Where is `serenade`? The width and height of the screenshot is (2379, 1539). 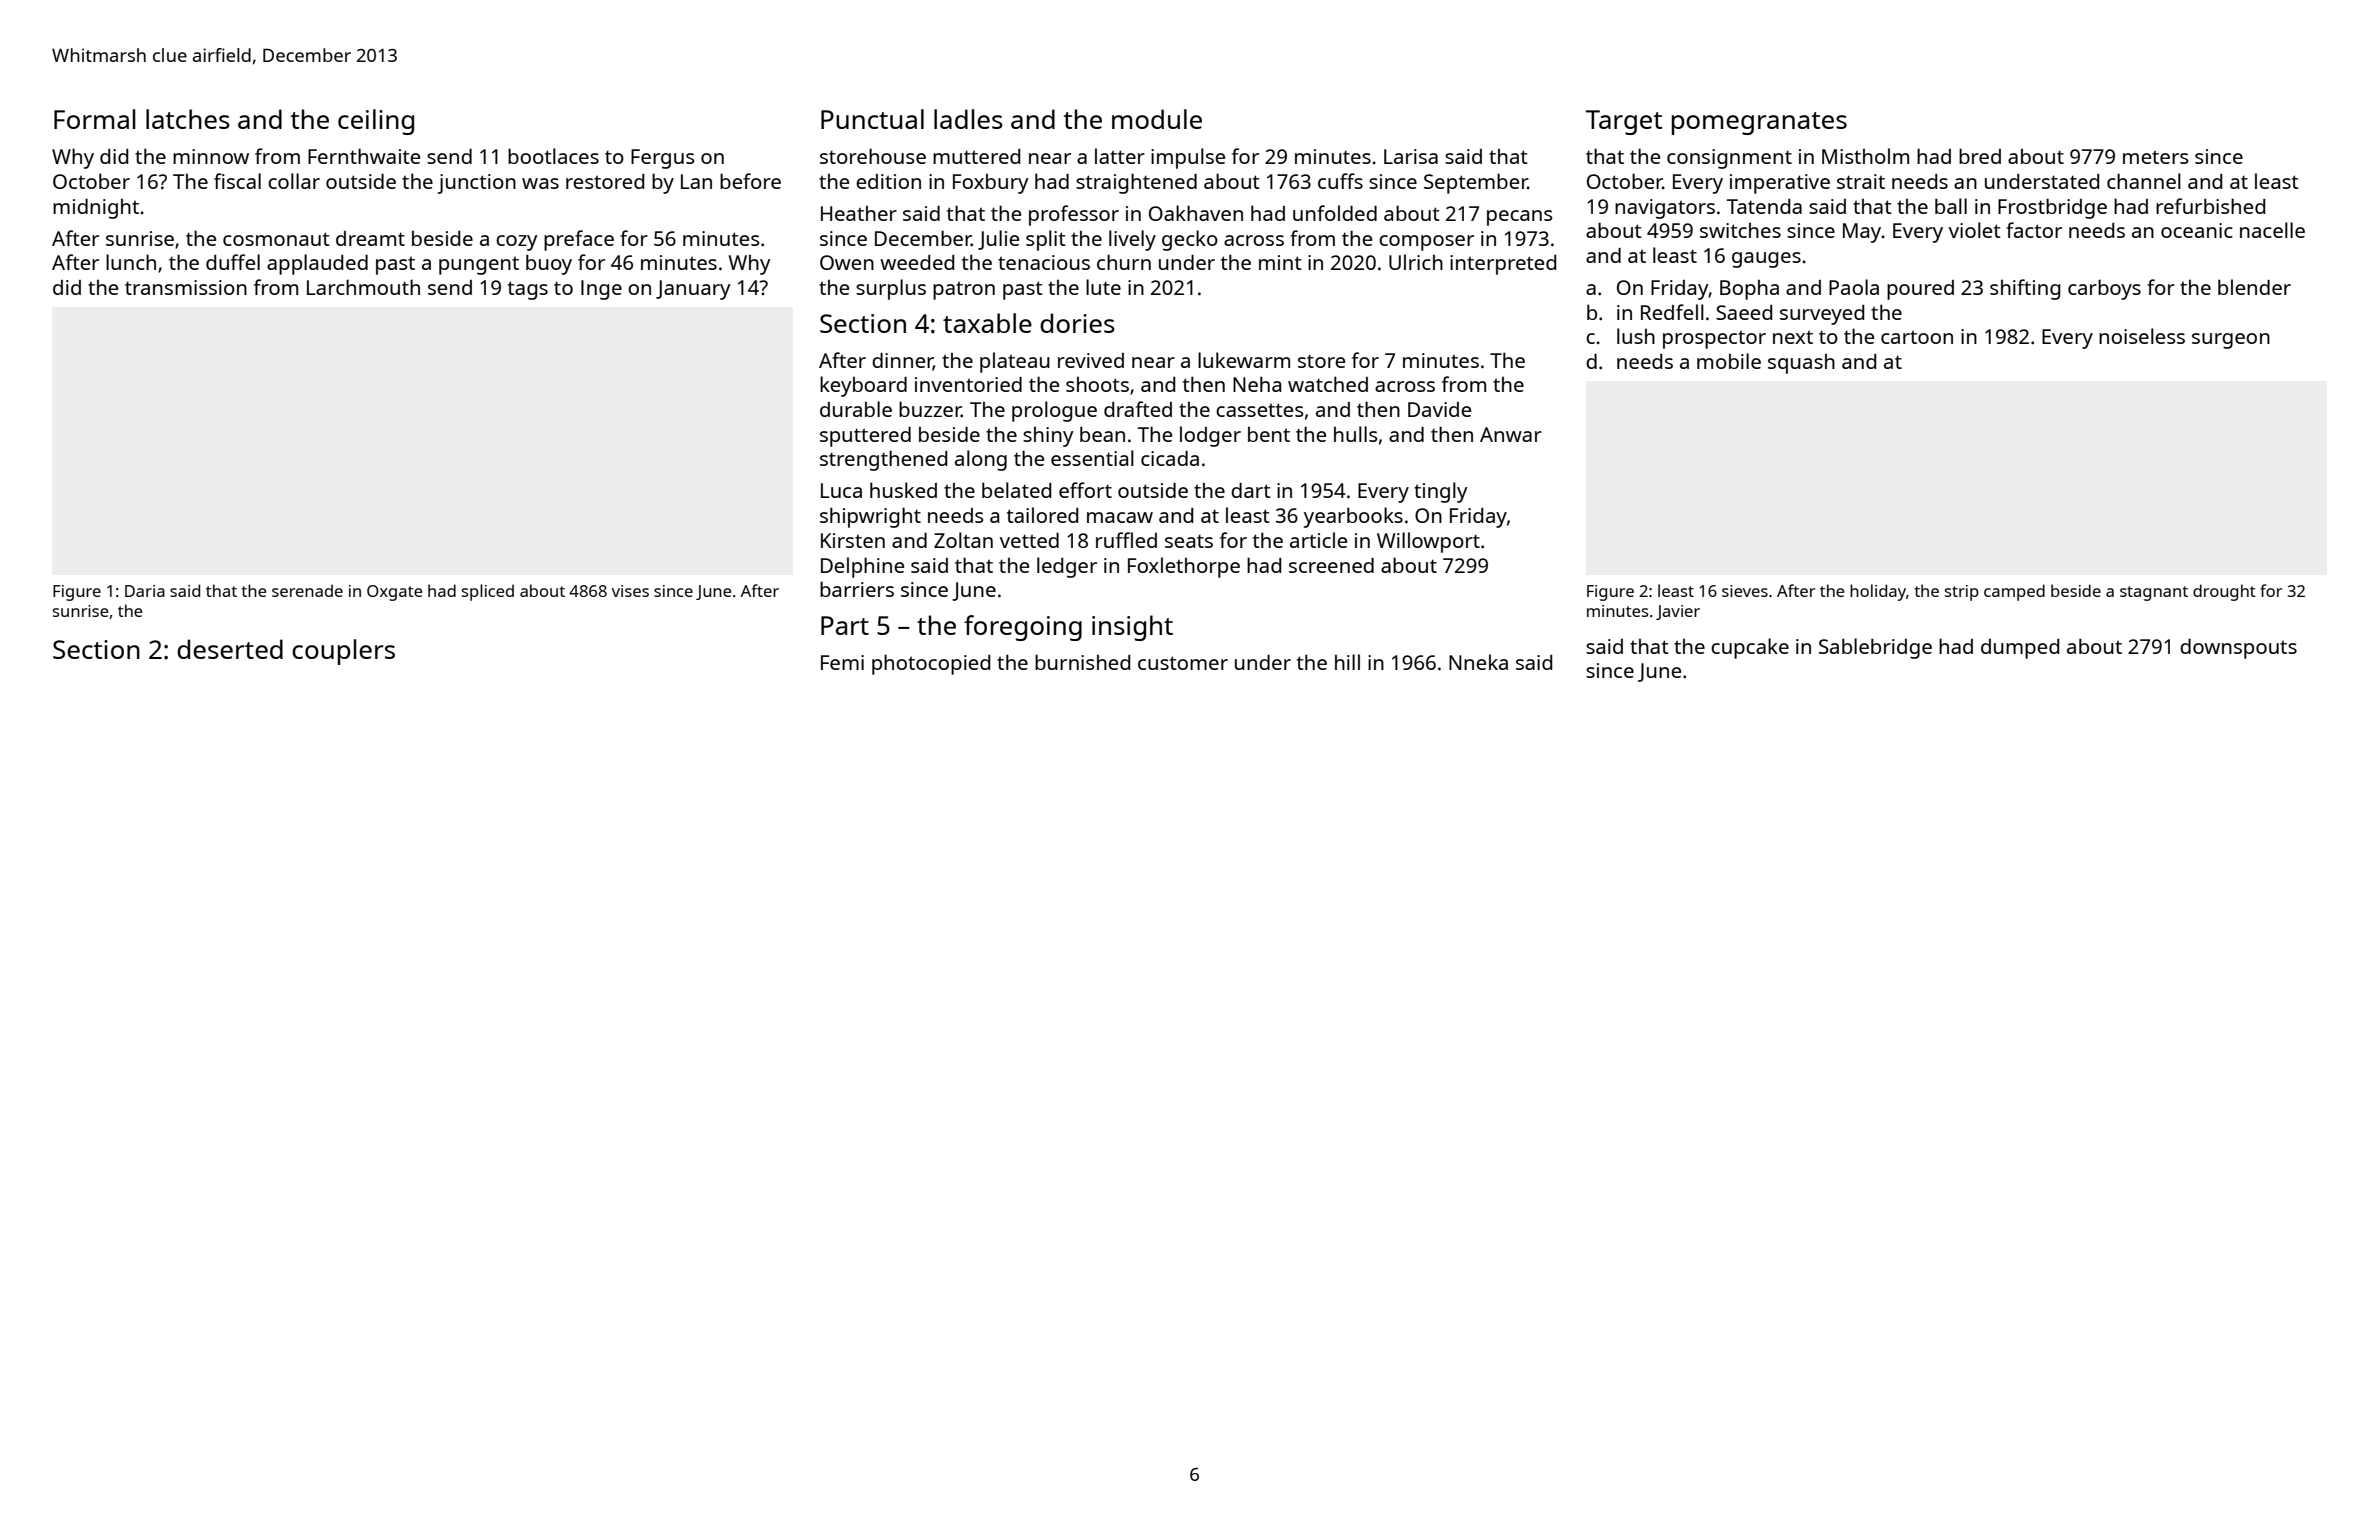
serenade is located at coordinates (307, 590).
